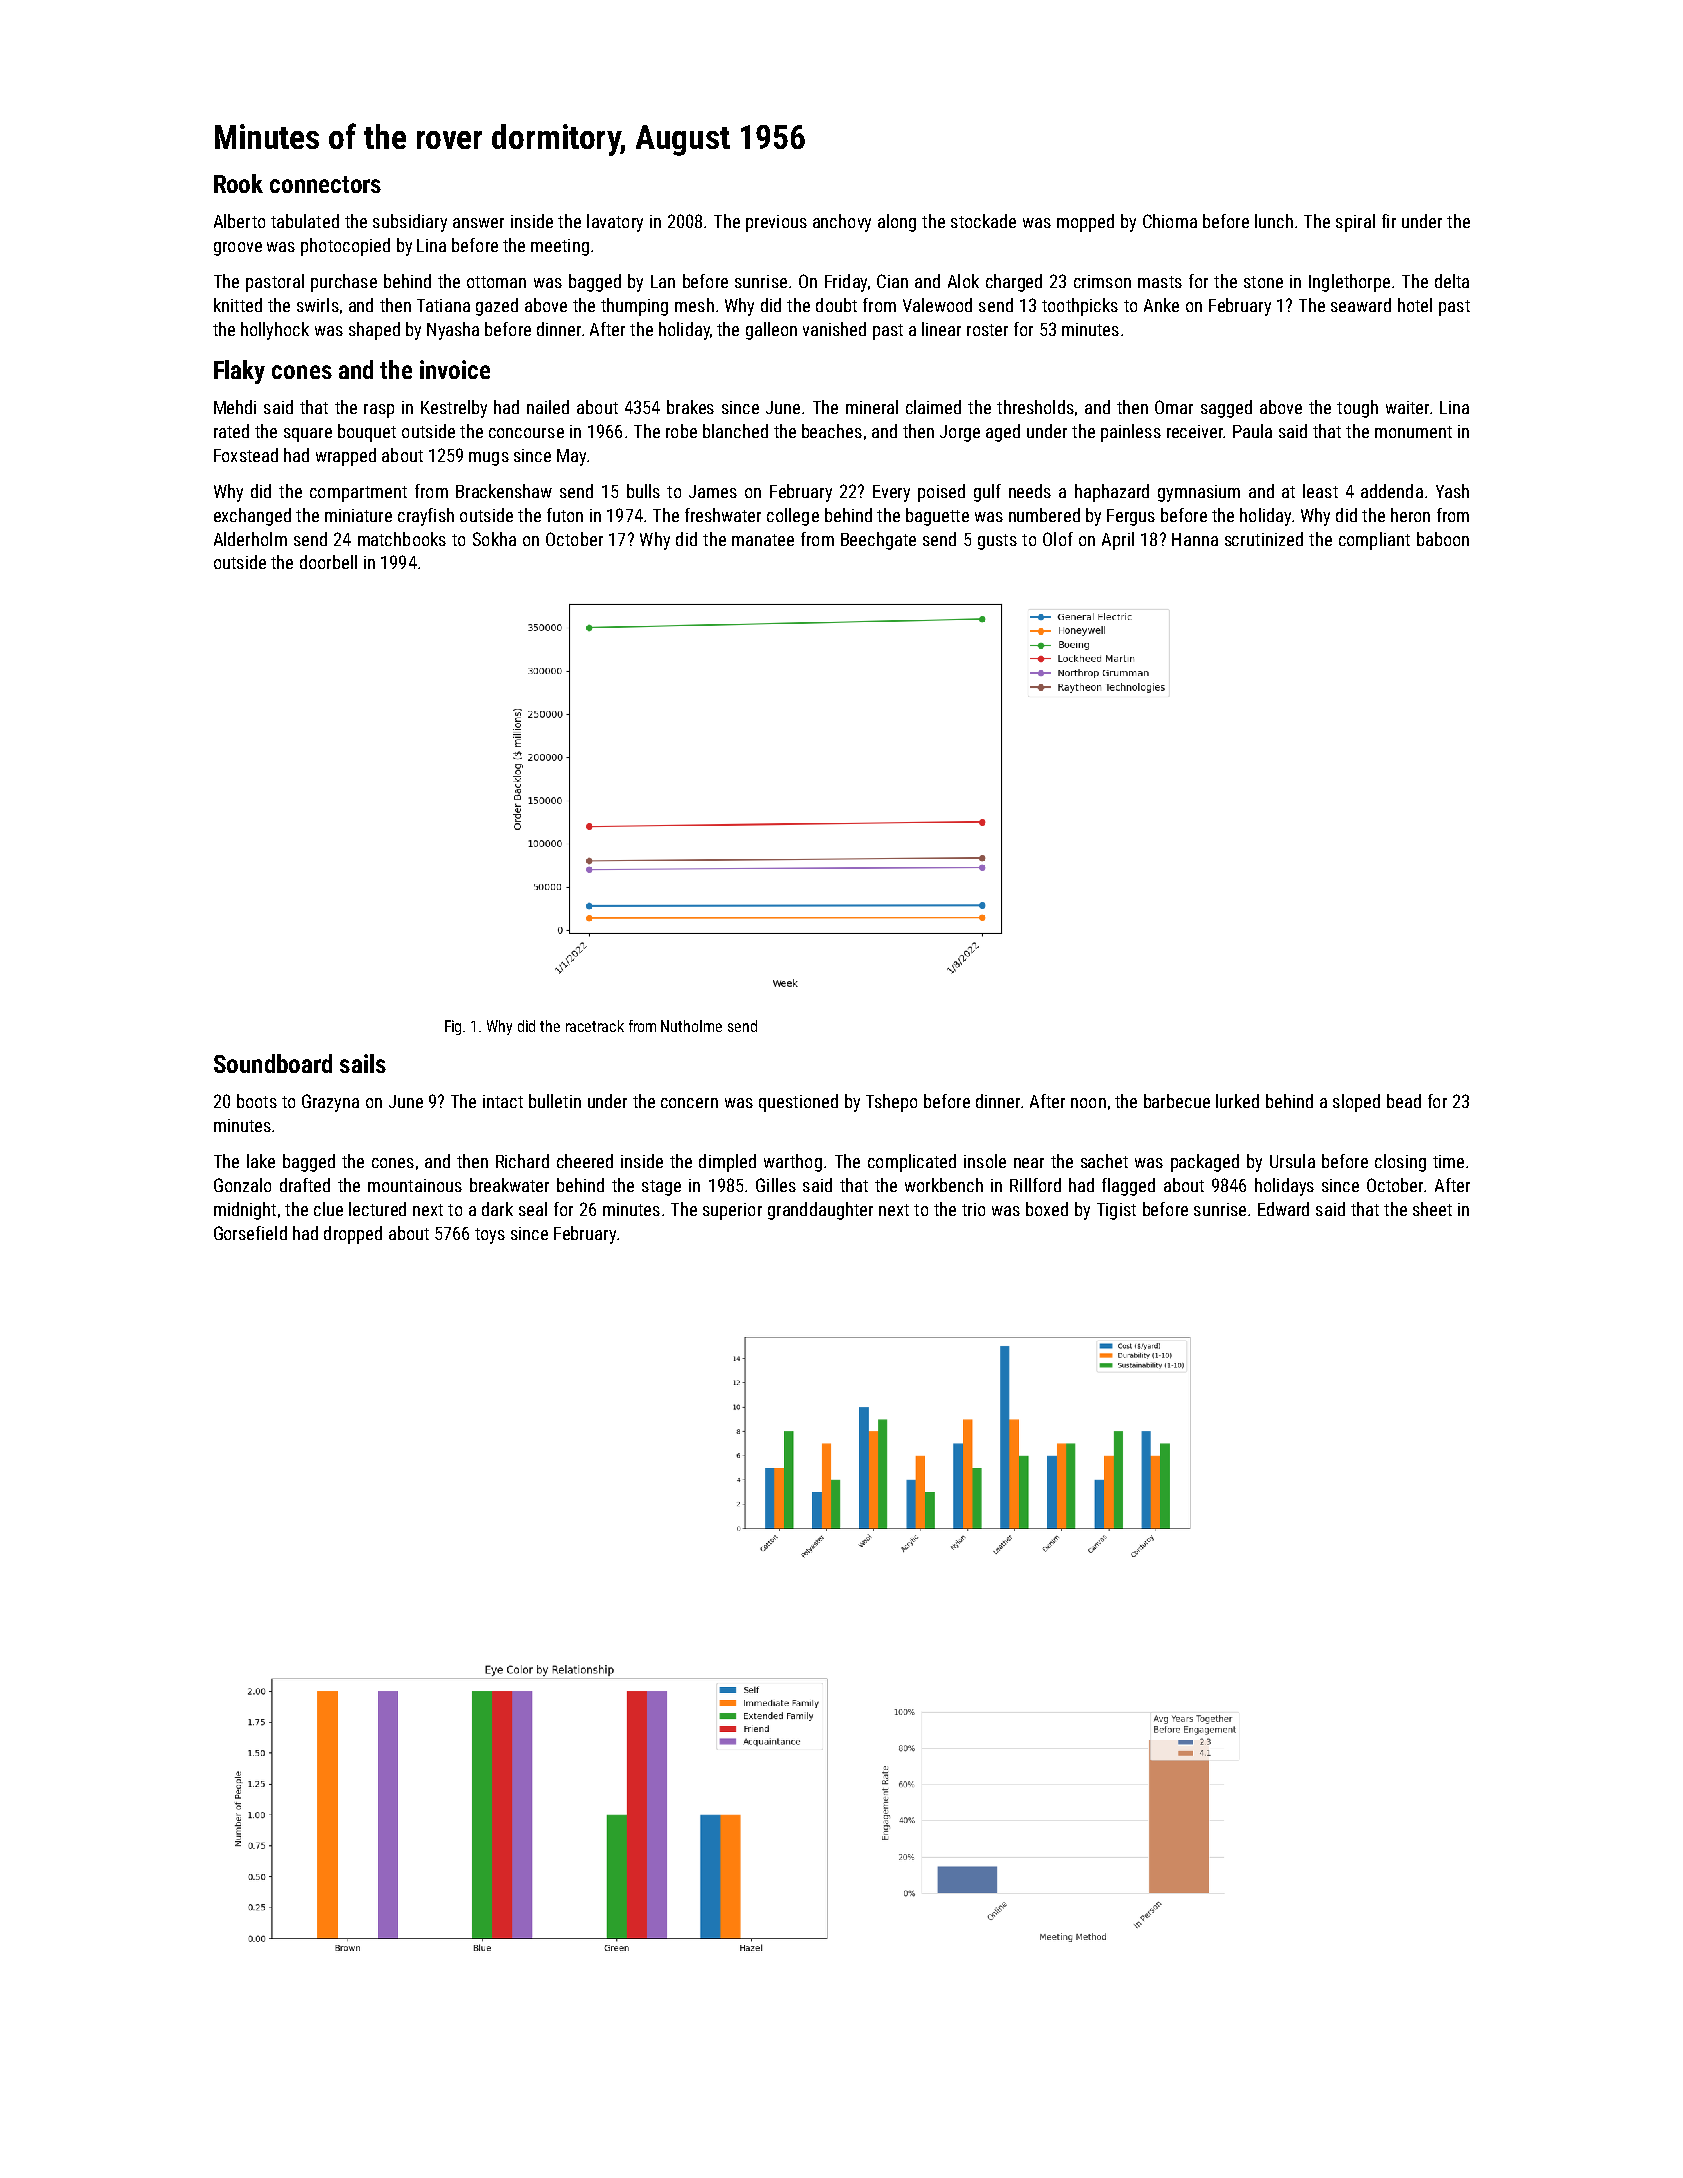  I want to click on brakes, so click(690, 407).
